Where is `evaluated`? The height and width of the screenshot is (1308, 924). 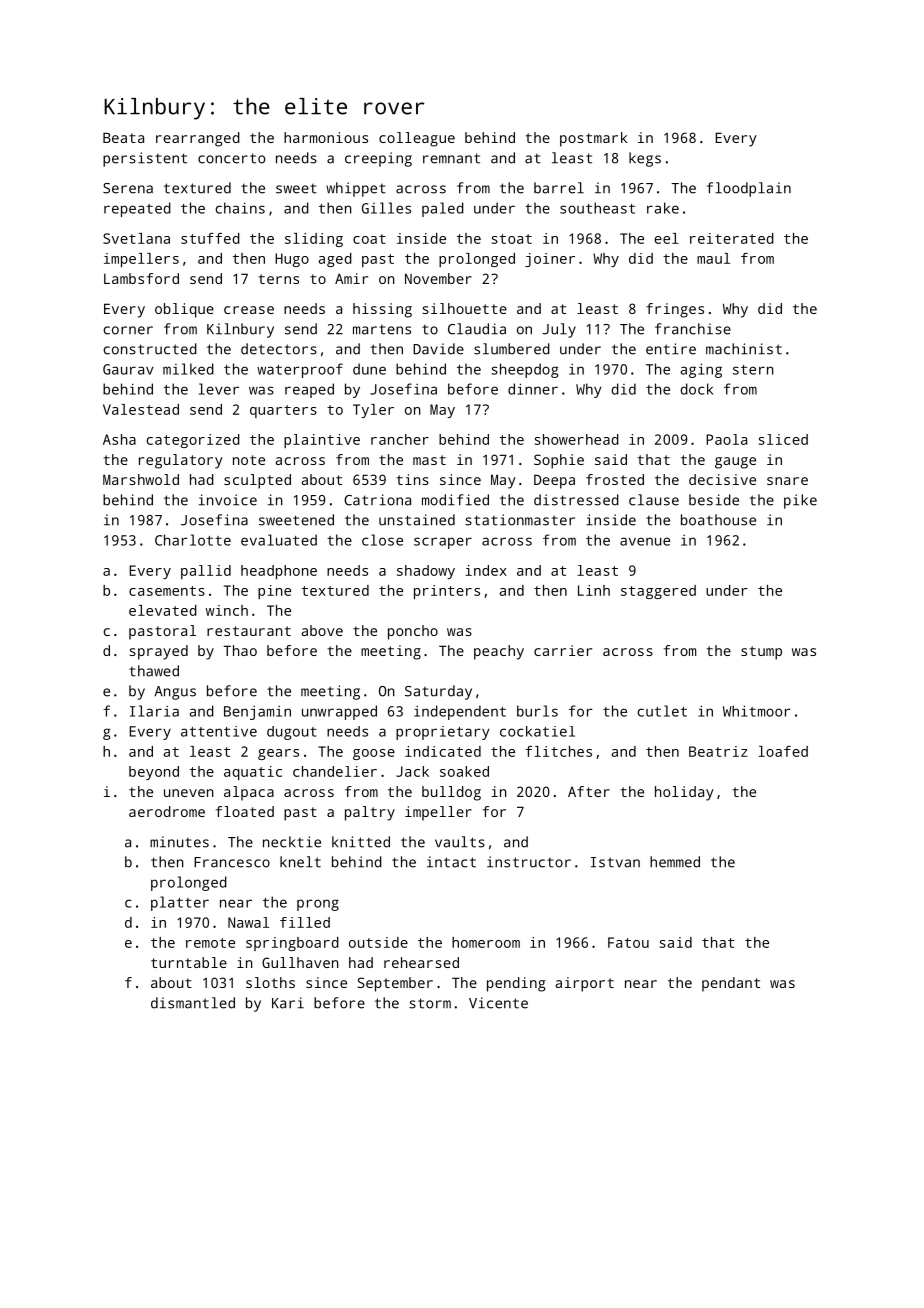
evaluated is located at coordinates (279, 540).
